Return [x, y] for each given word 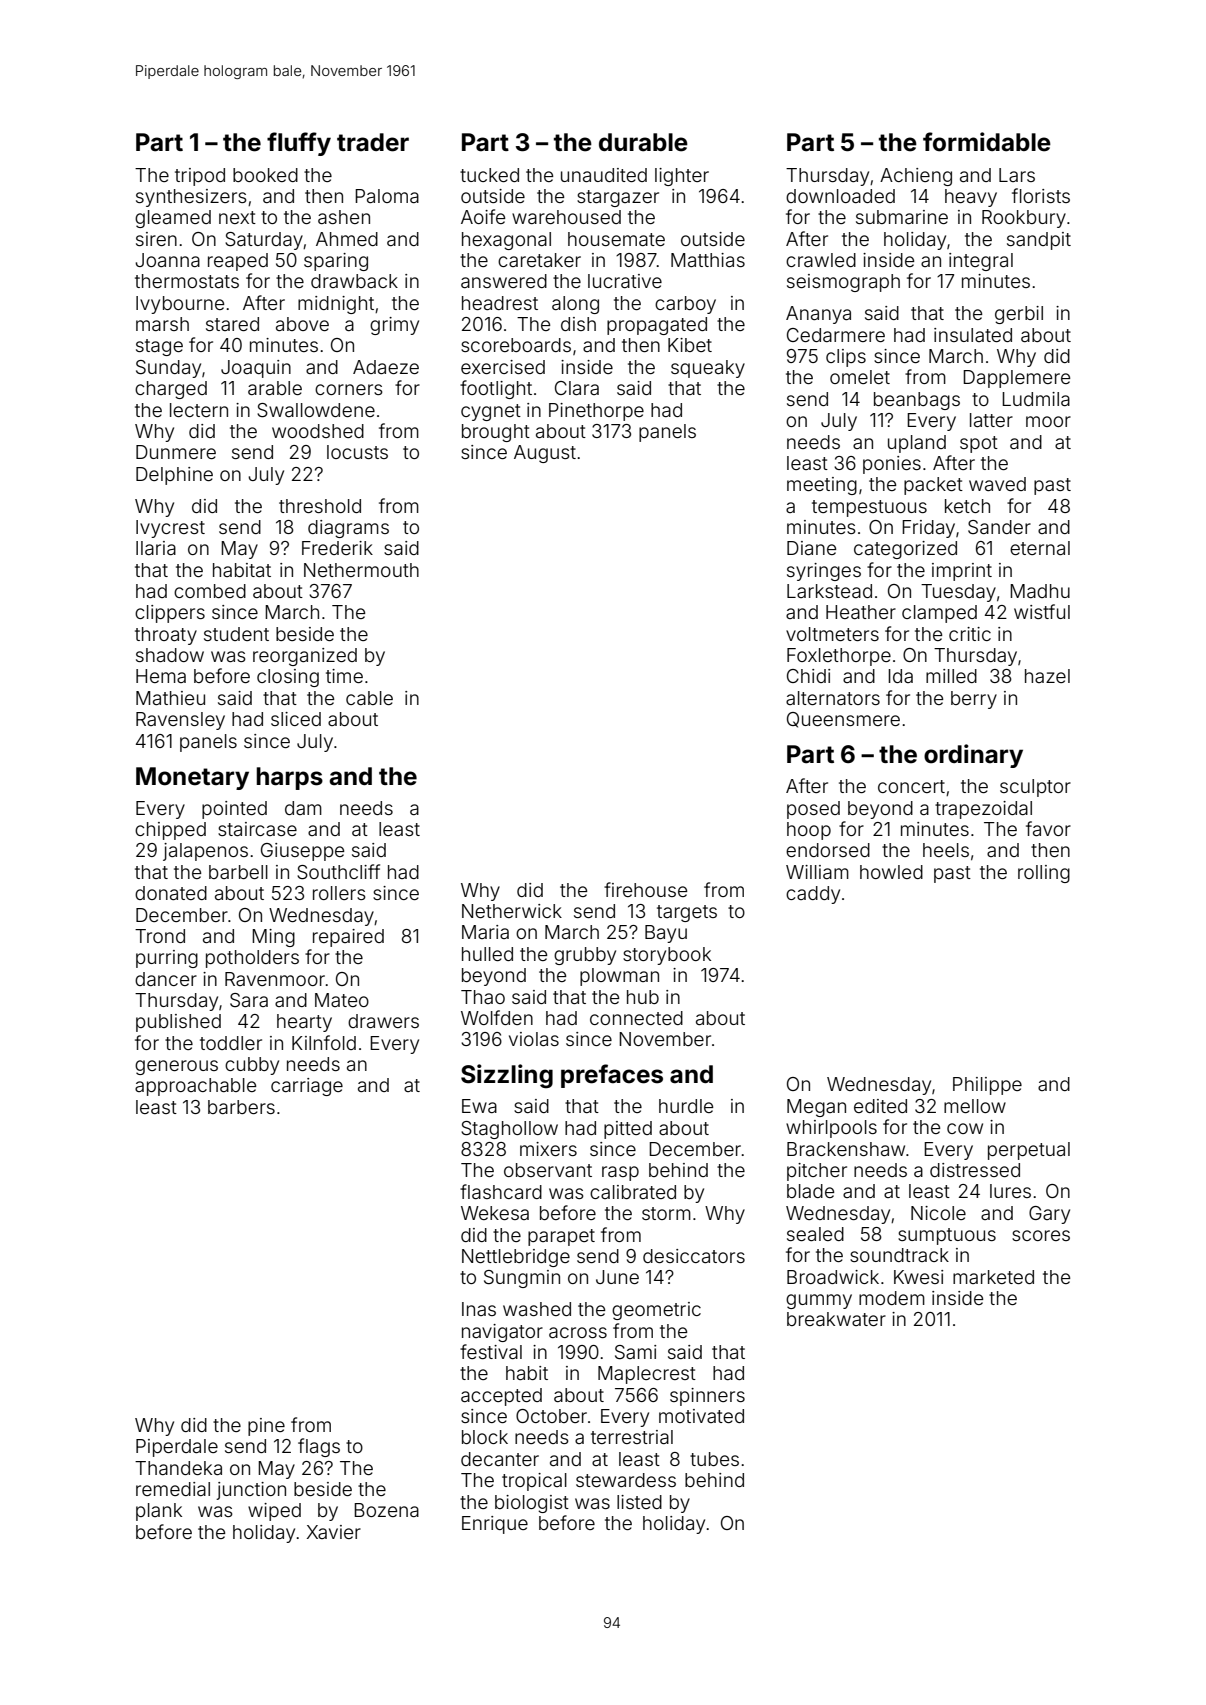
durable [643, 142]
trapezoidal [983, 810]
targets [687, 913]
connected [636, 1018]
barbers [241, 1107]
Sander [999, 527]
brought [496, 433]
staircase [257, 829]
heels [946, 850]
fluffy [299, 144]
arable [275, 388]
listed [639, 1502]
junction [251, 1491]
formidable [987, 142]
